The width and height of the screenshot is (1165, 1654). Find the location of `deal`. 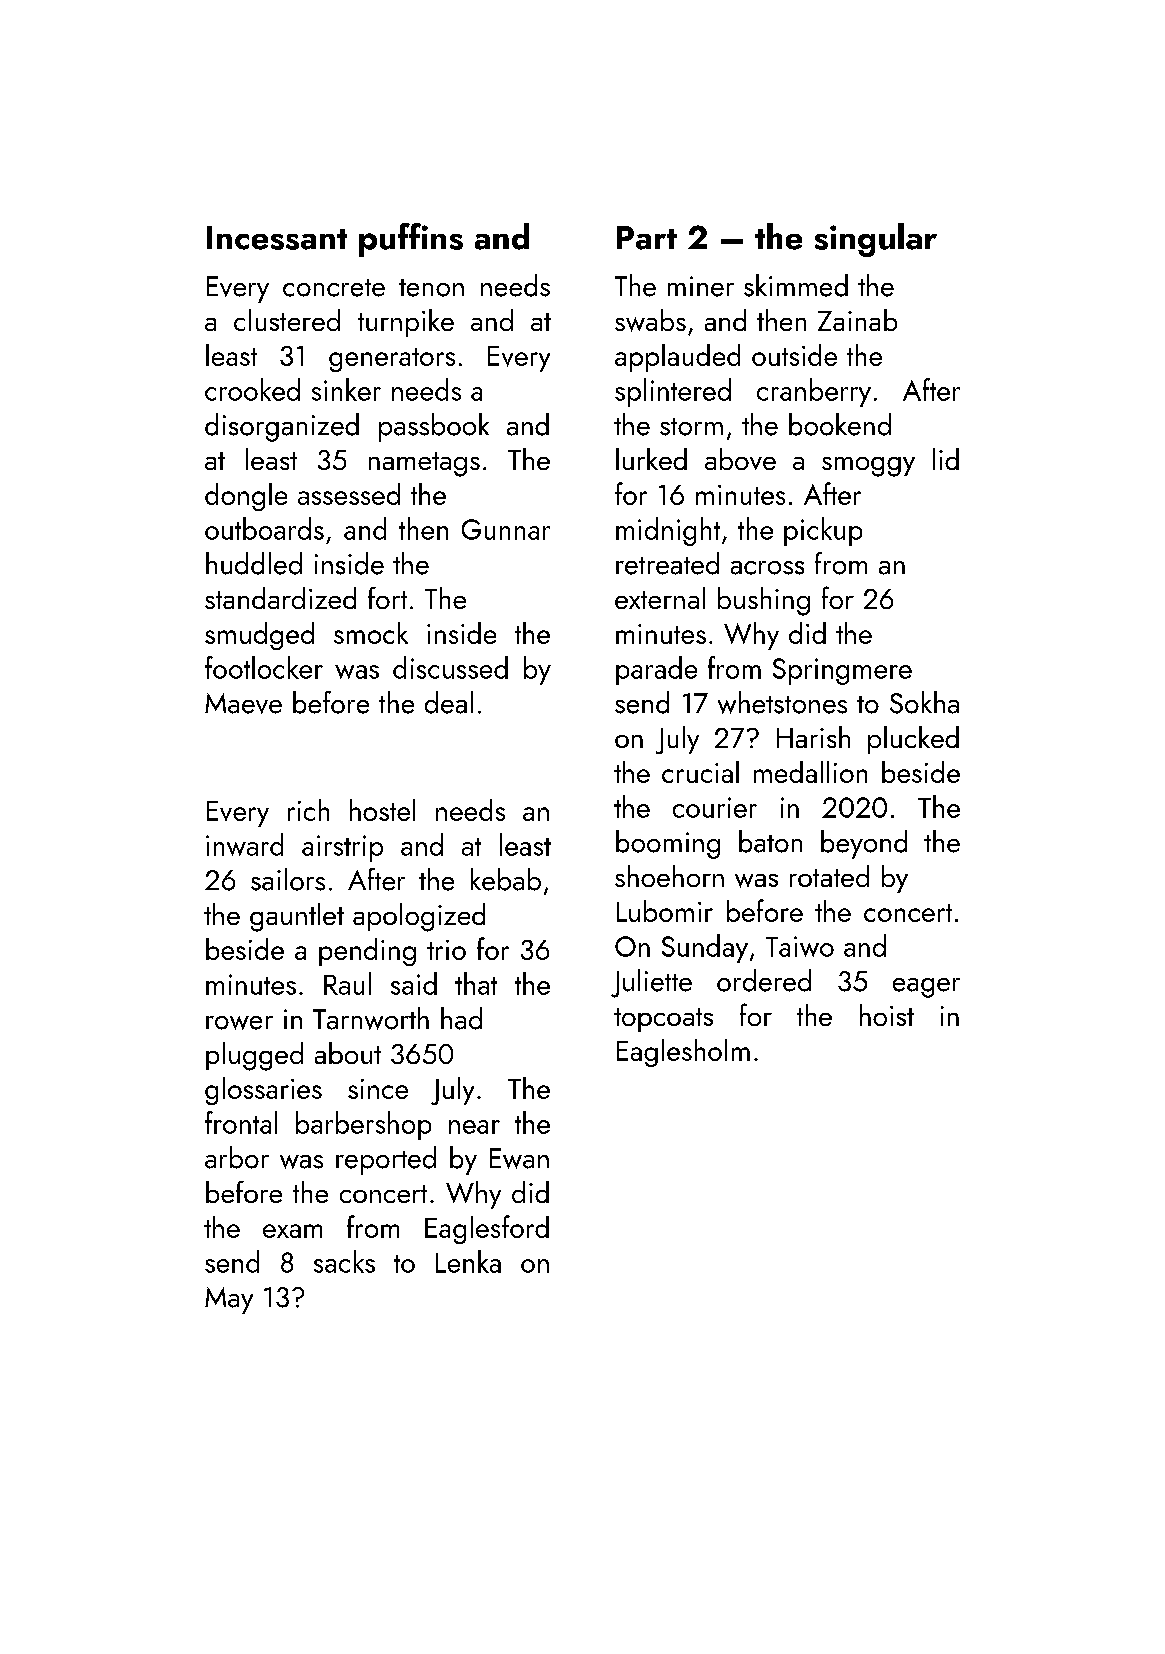

deal is located at coordinates (449, 702).
